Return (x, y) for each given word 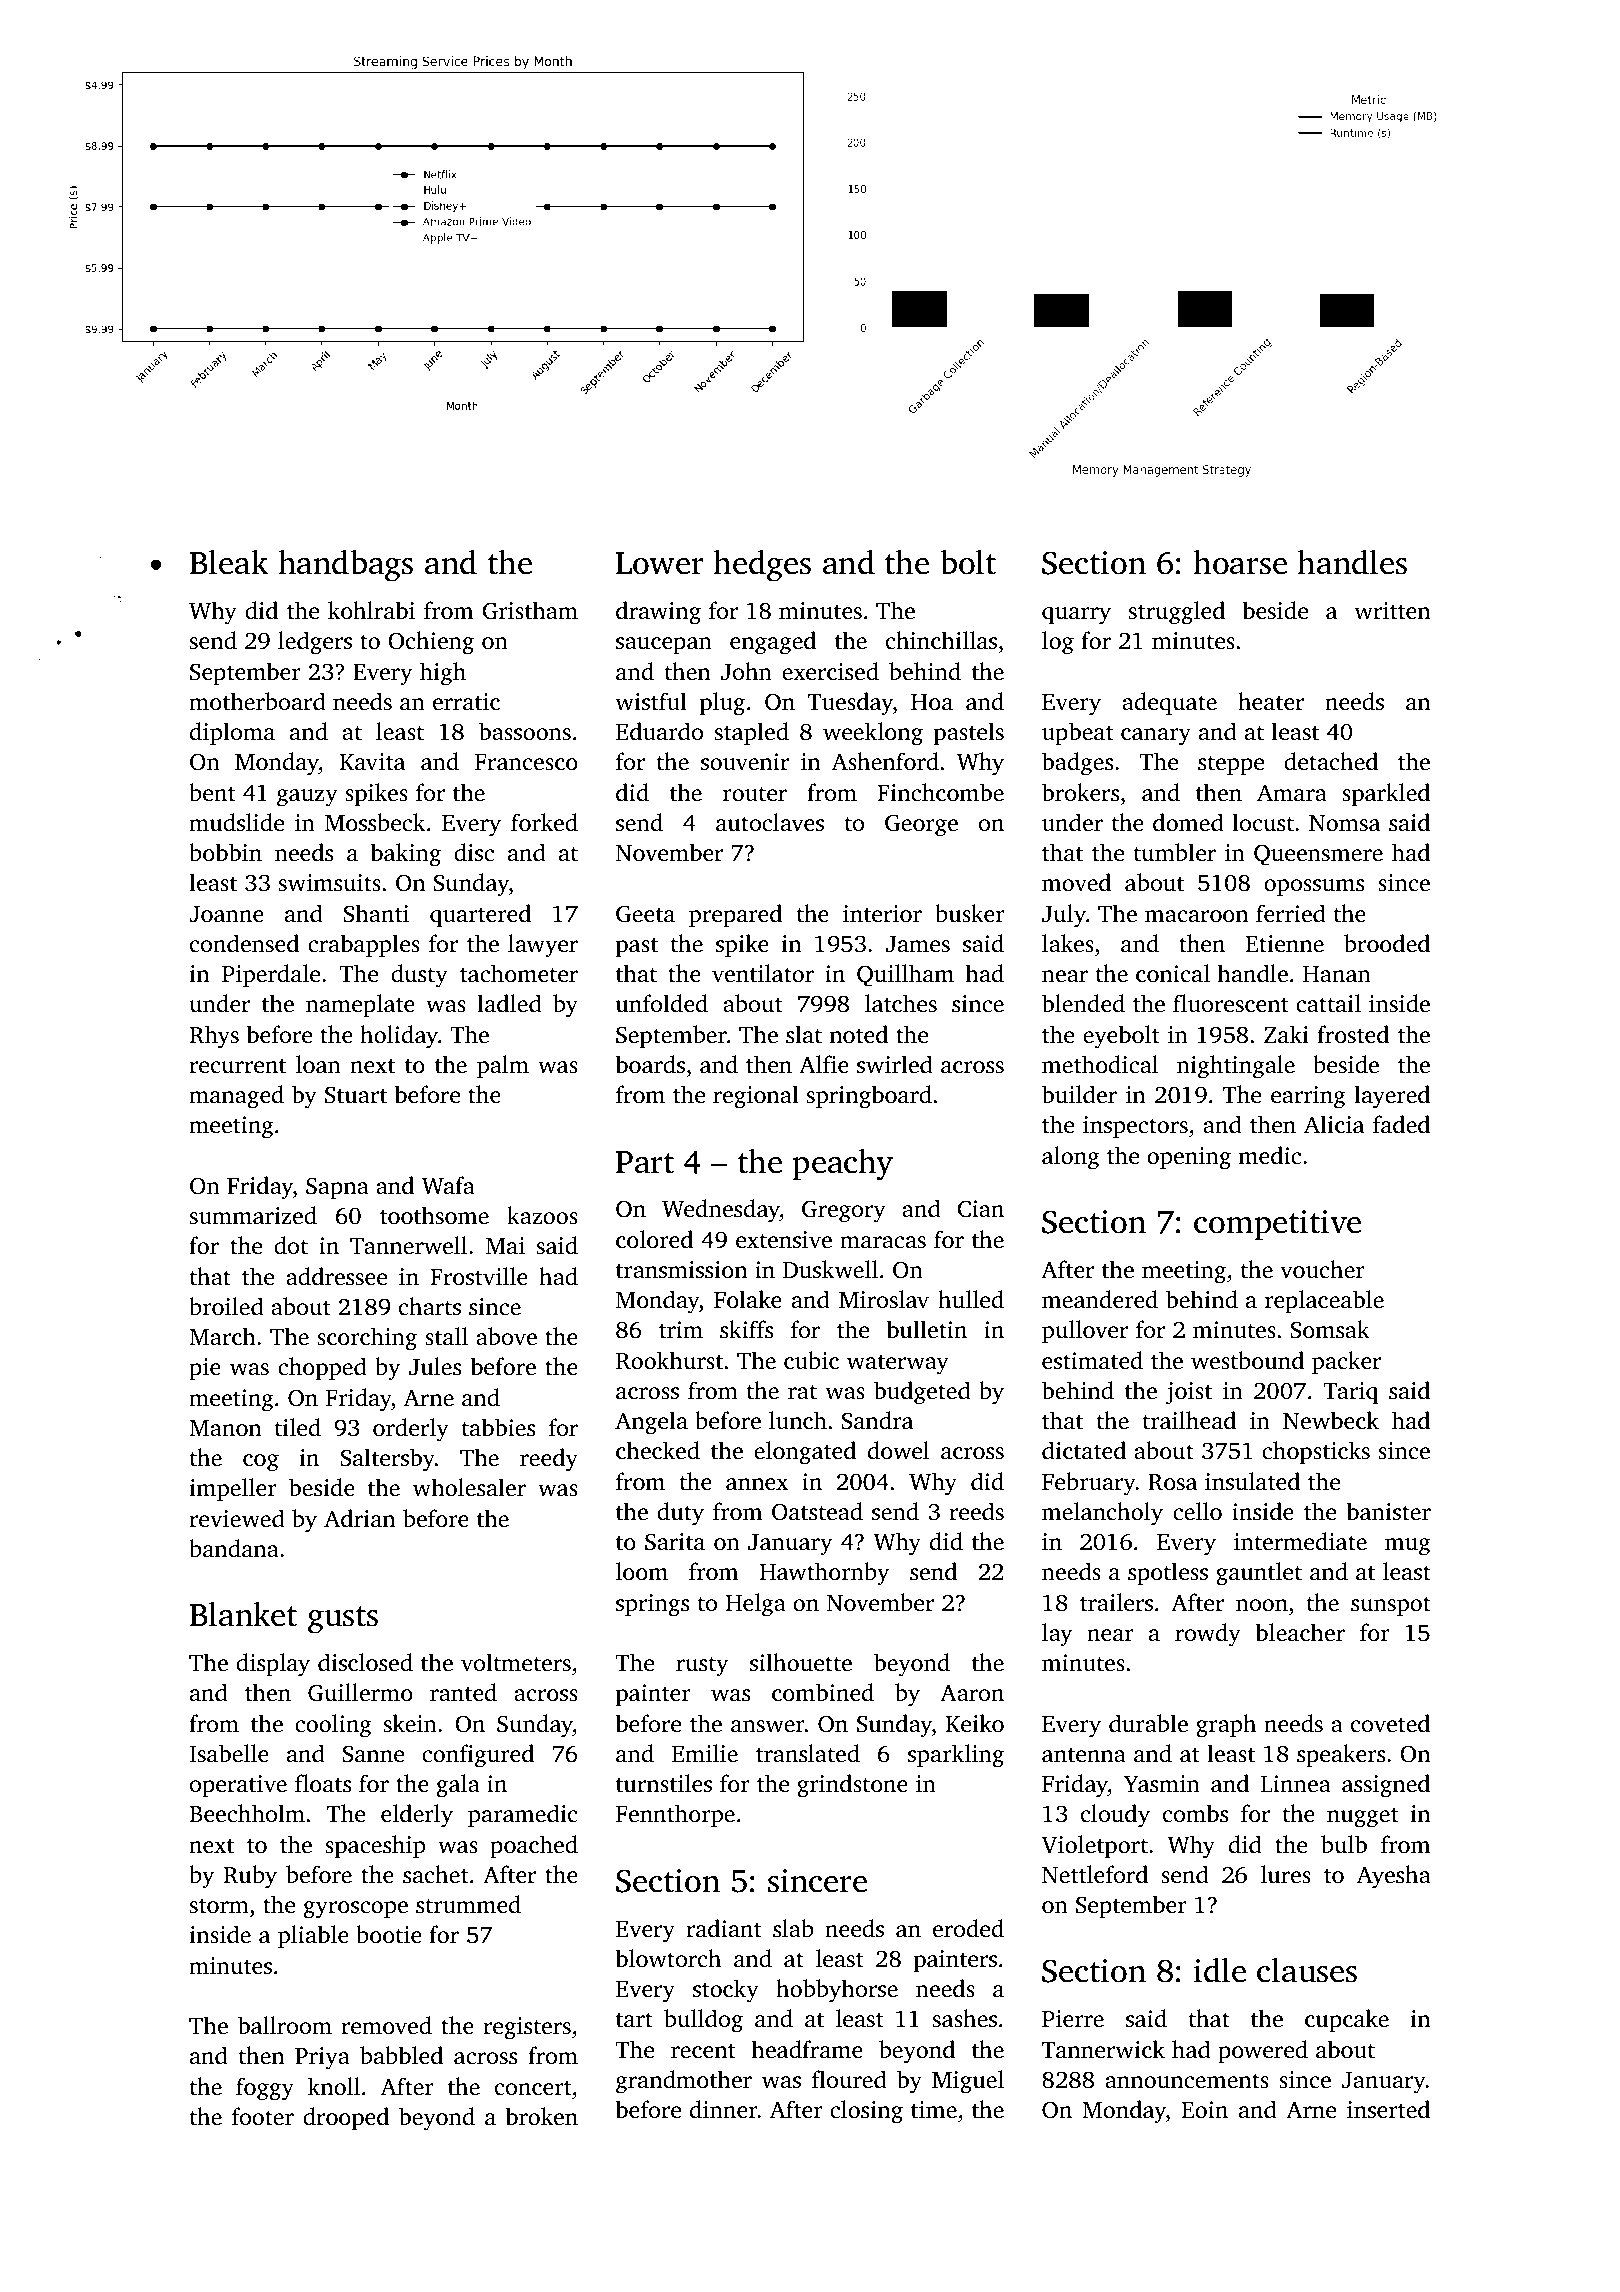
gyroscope (356, 1910)
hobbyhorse (837, 1991)
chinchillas (941, 640)
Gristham (530, 610)
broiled (226, 1306)
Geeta (645, 914)
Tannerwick (1103, 2049)
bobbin (225, 852)
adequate (1169, 703)
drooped (346, 2118)
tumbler (1174, 852)
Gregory (844, 1211)
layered (1392, 1097)
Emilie (705, 1753)
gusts (343, 1620)
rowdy (1208, 1635)
